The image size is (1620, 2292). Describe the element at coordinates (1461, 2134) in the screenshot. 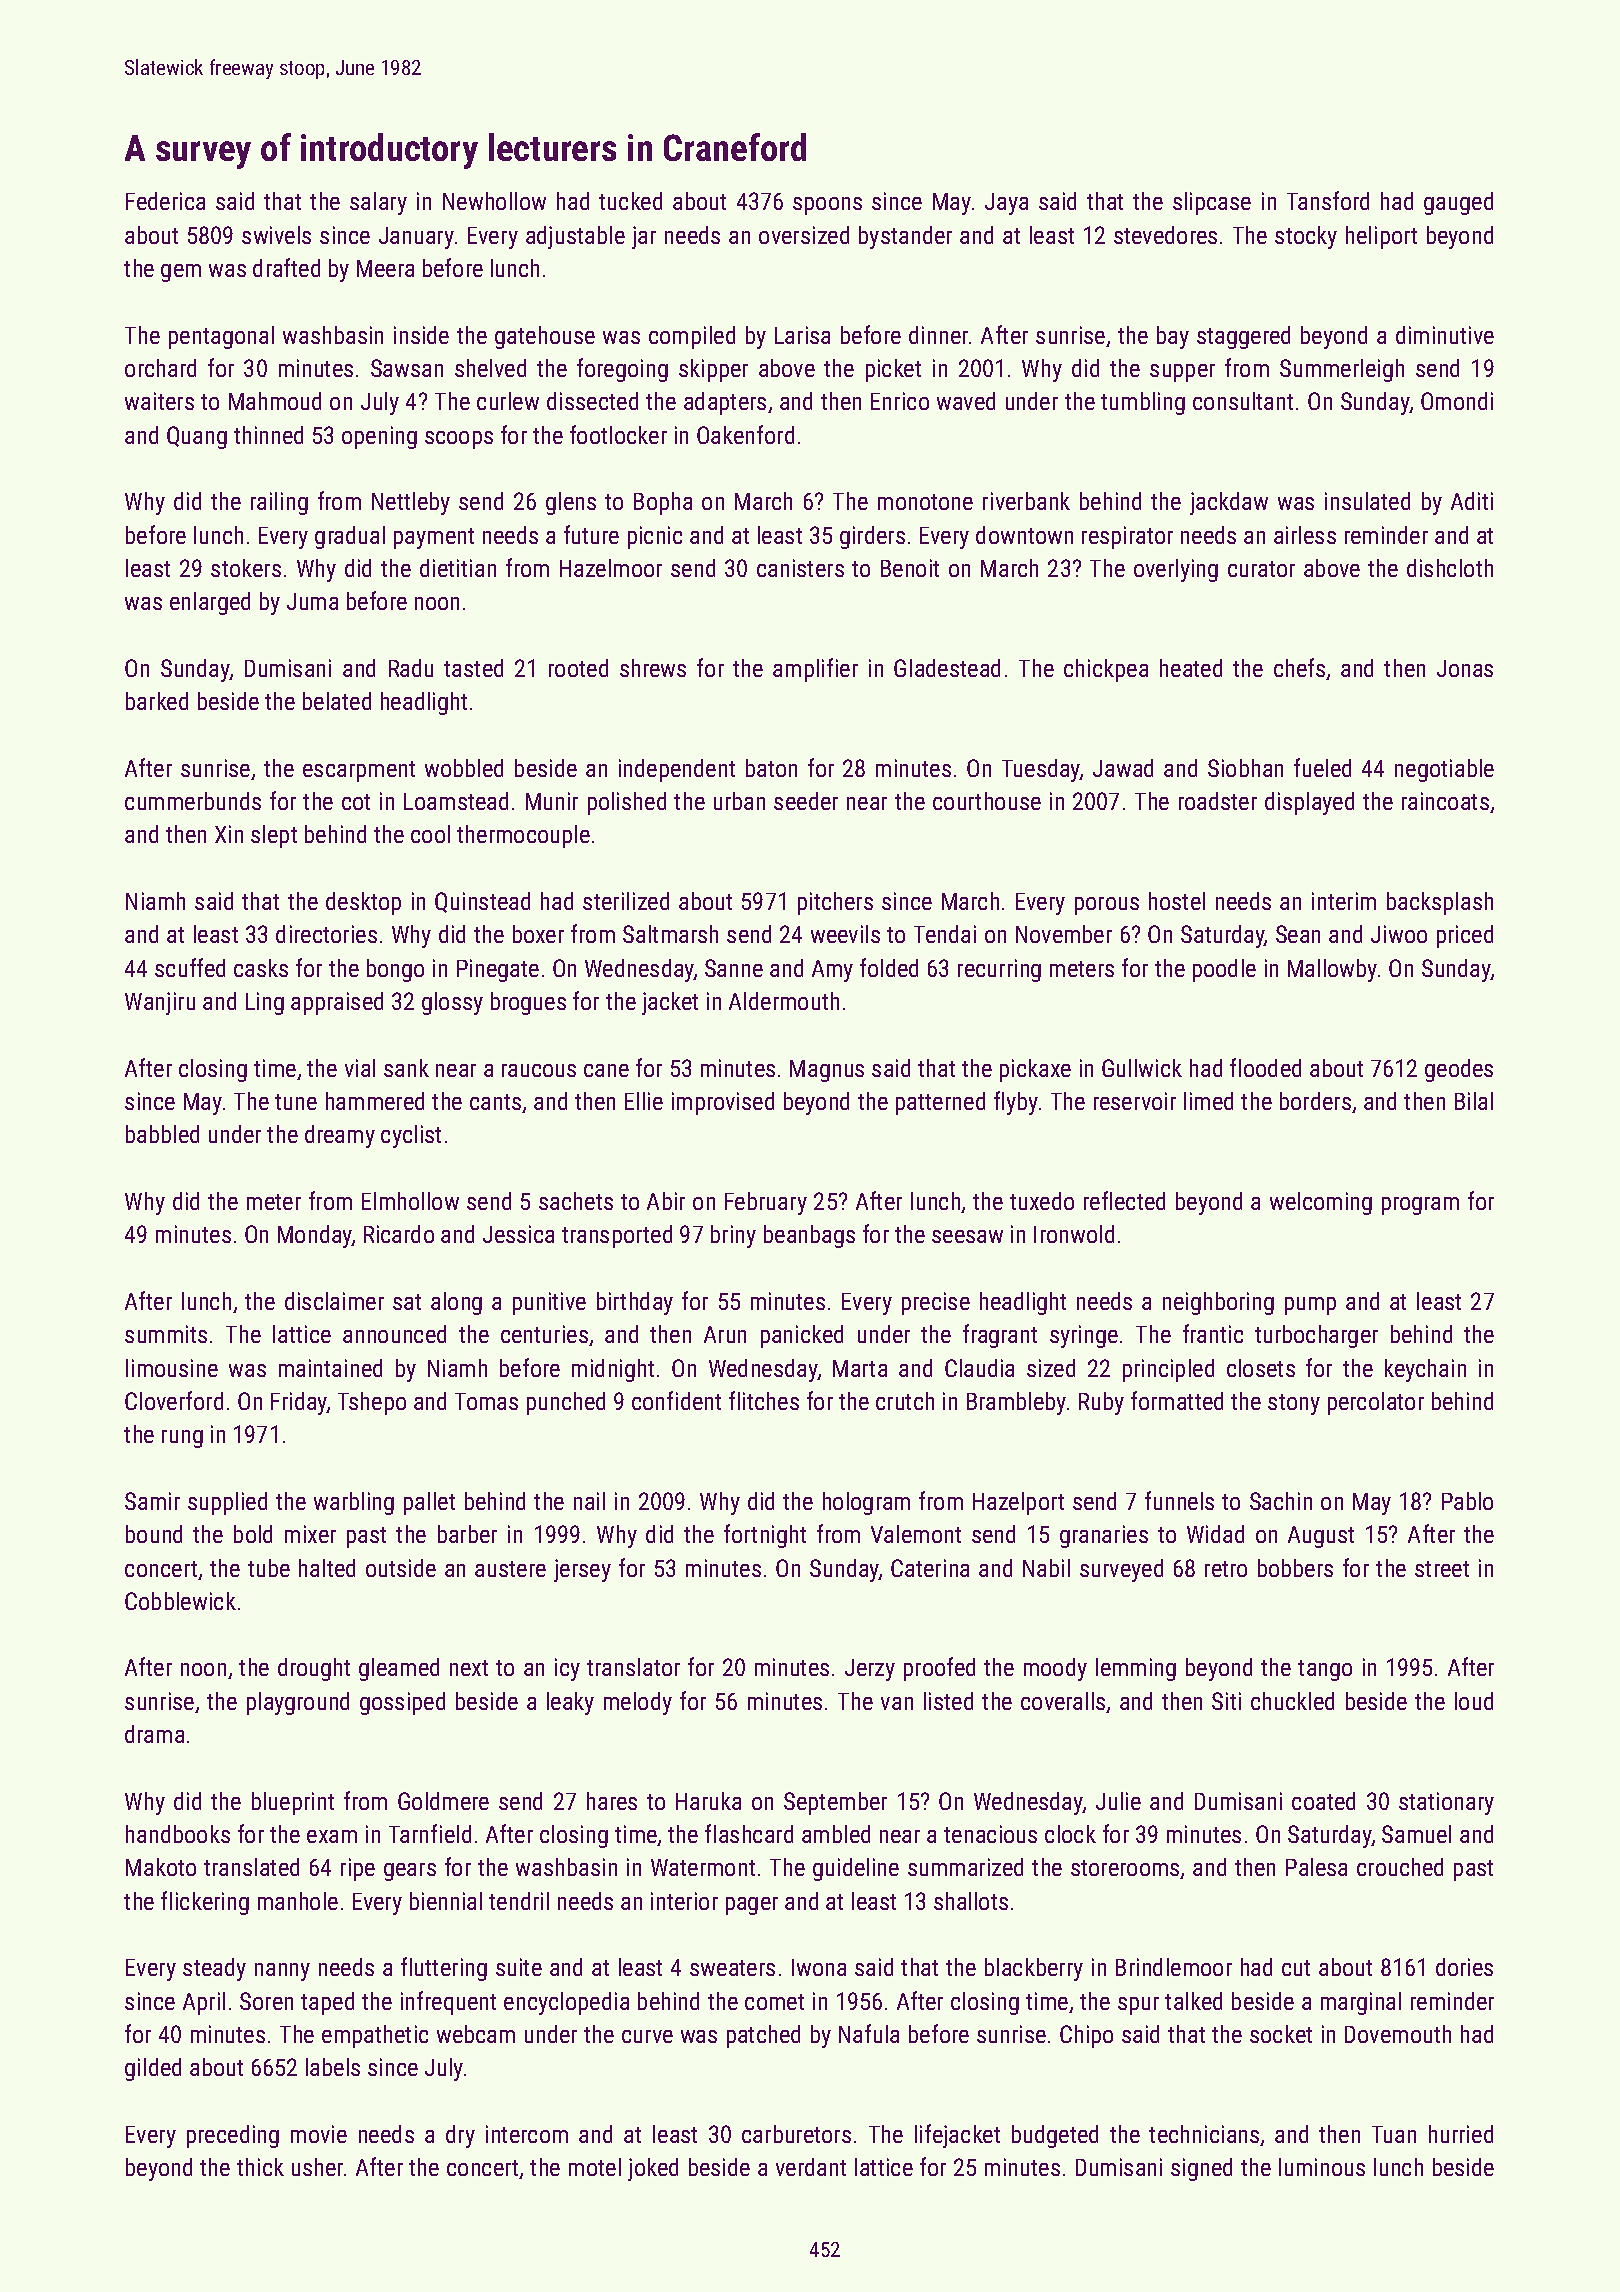

I see `hurried` at that location.
